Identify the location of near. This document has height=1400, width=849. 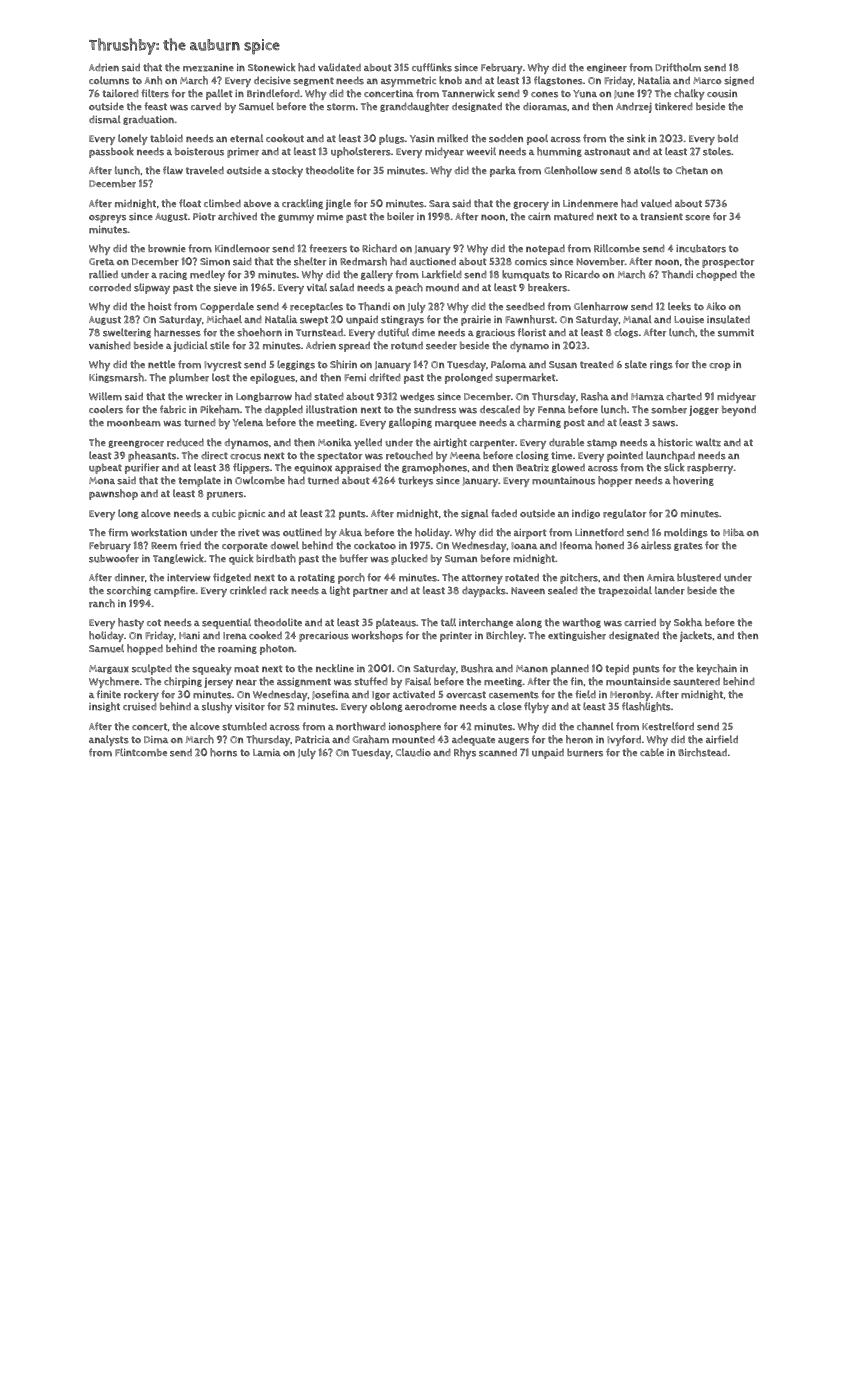
(246, 683).
